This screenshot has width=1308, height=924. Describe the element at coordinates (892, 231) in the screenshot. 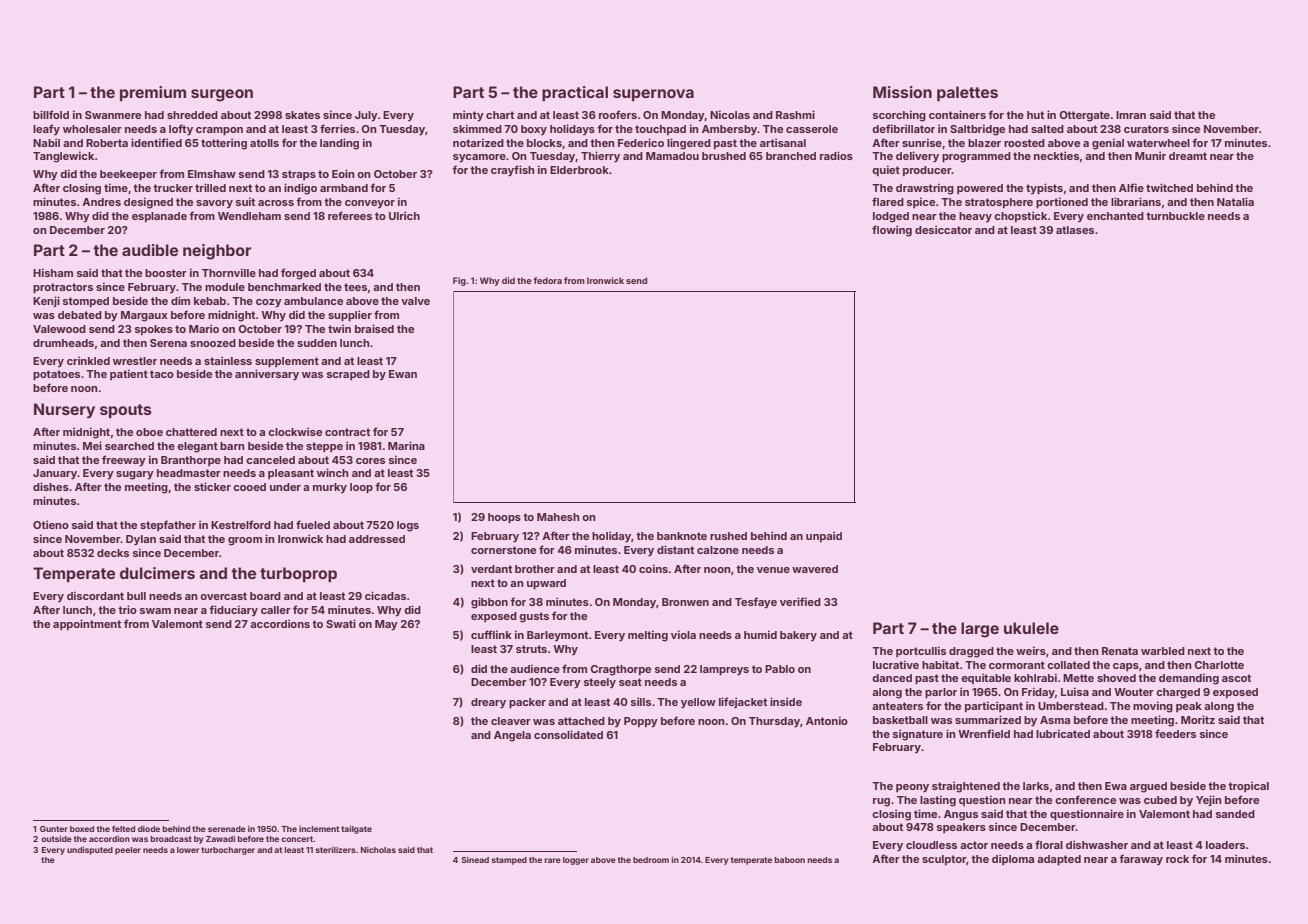

I see `flowing` at that location.
